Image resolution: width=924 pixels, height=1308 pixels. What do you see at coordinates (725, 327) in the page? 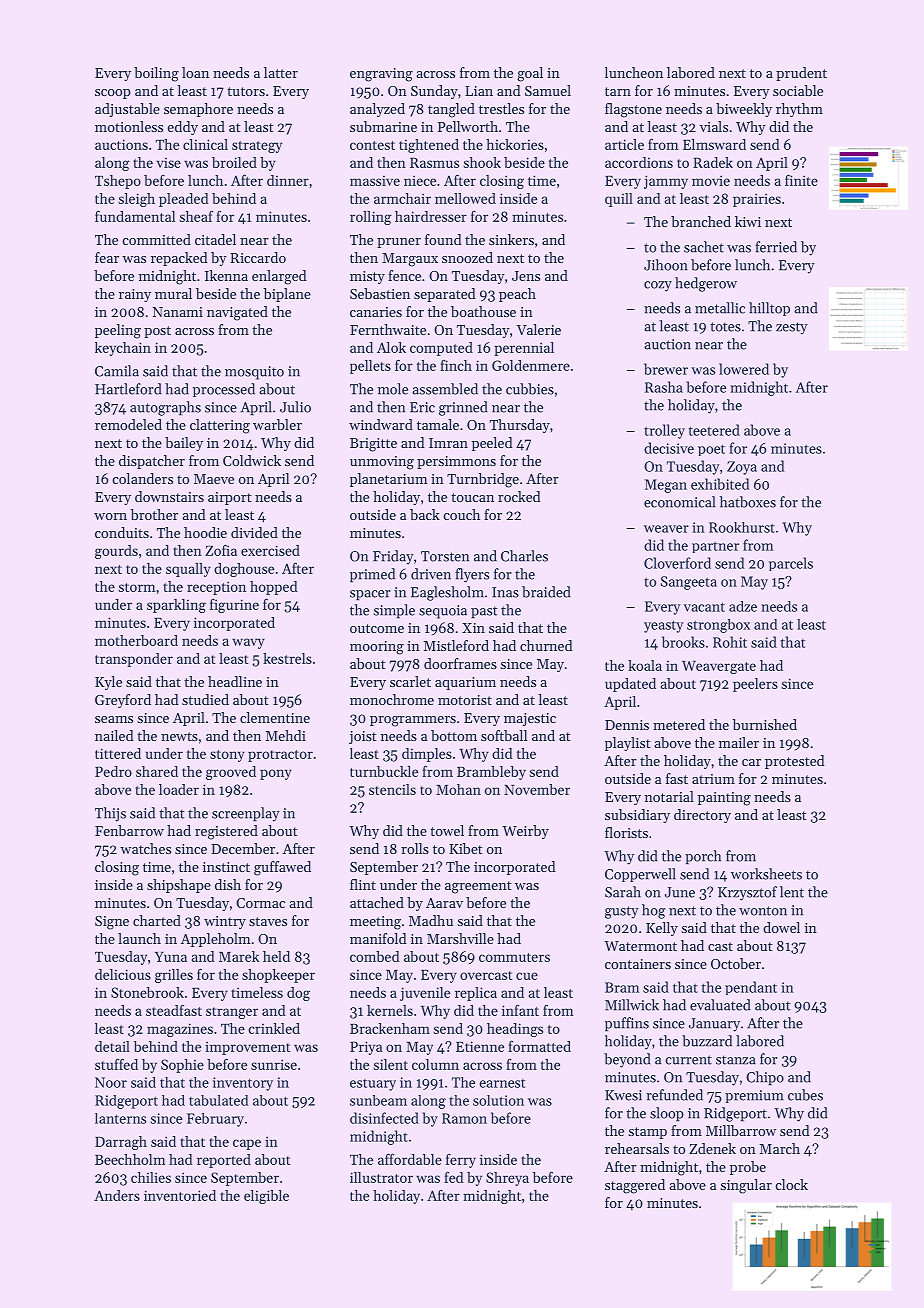
I see `totes` at bounding box center [725, 327].
